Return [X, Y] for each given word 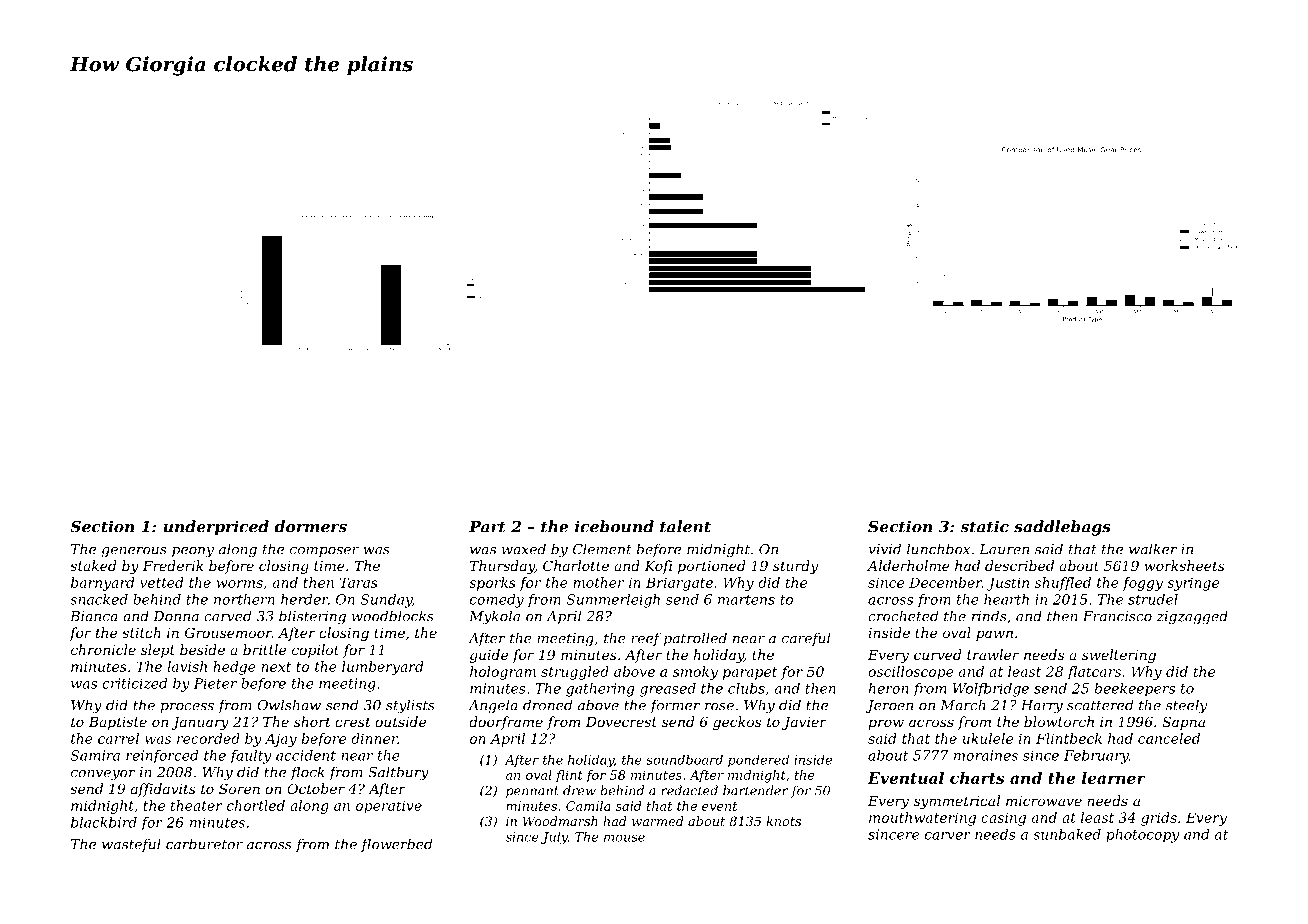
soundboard [684, 759]
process [187, 708]
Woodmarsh [560, 821]
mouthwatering [922, 819]
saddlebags [1062, 528]
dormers [310, 526]
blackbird [104, 822]
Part [487, 527]
